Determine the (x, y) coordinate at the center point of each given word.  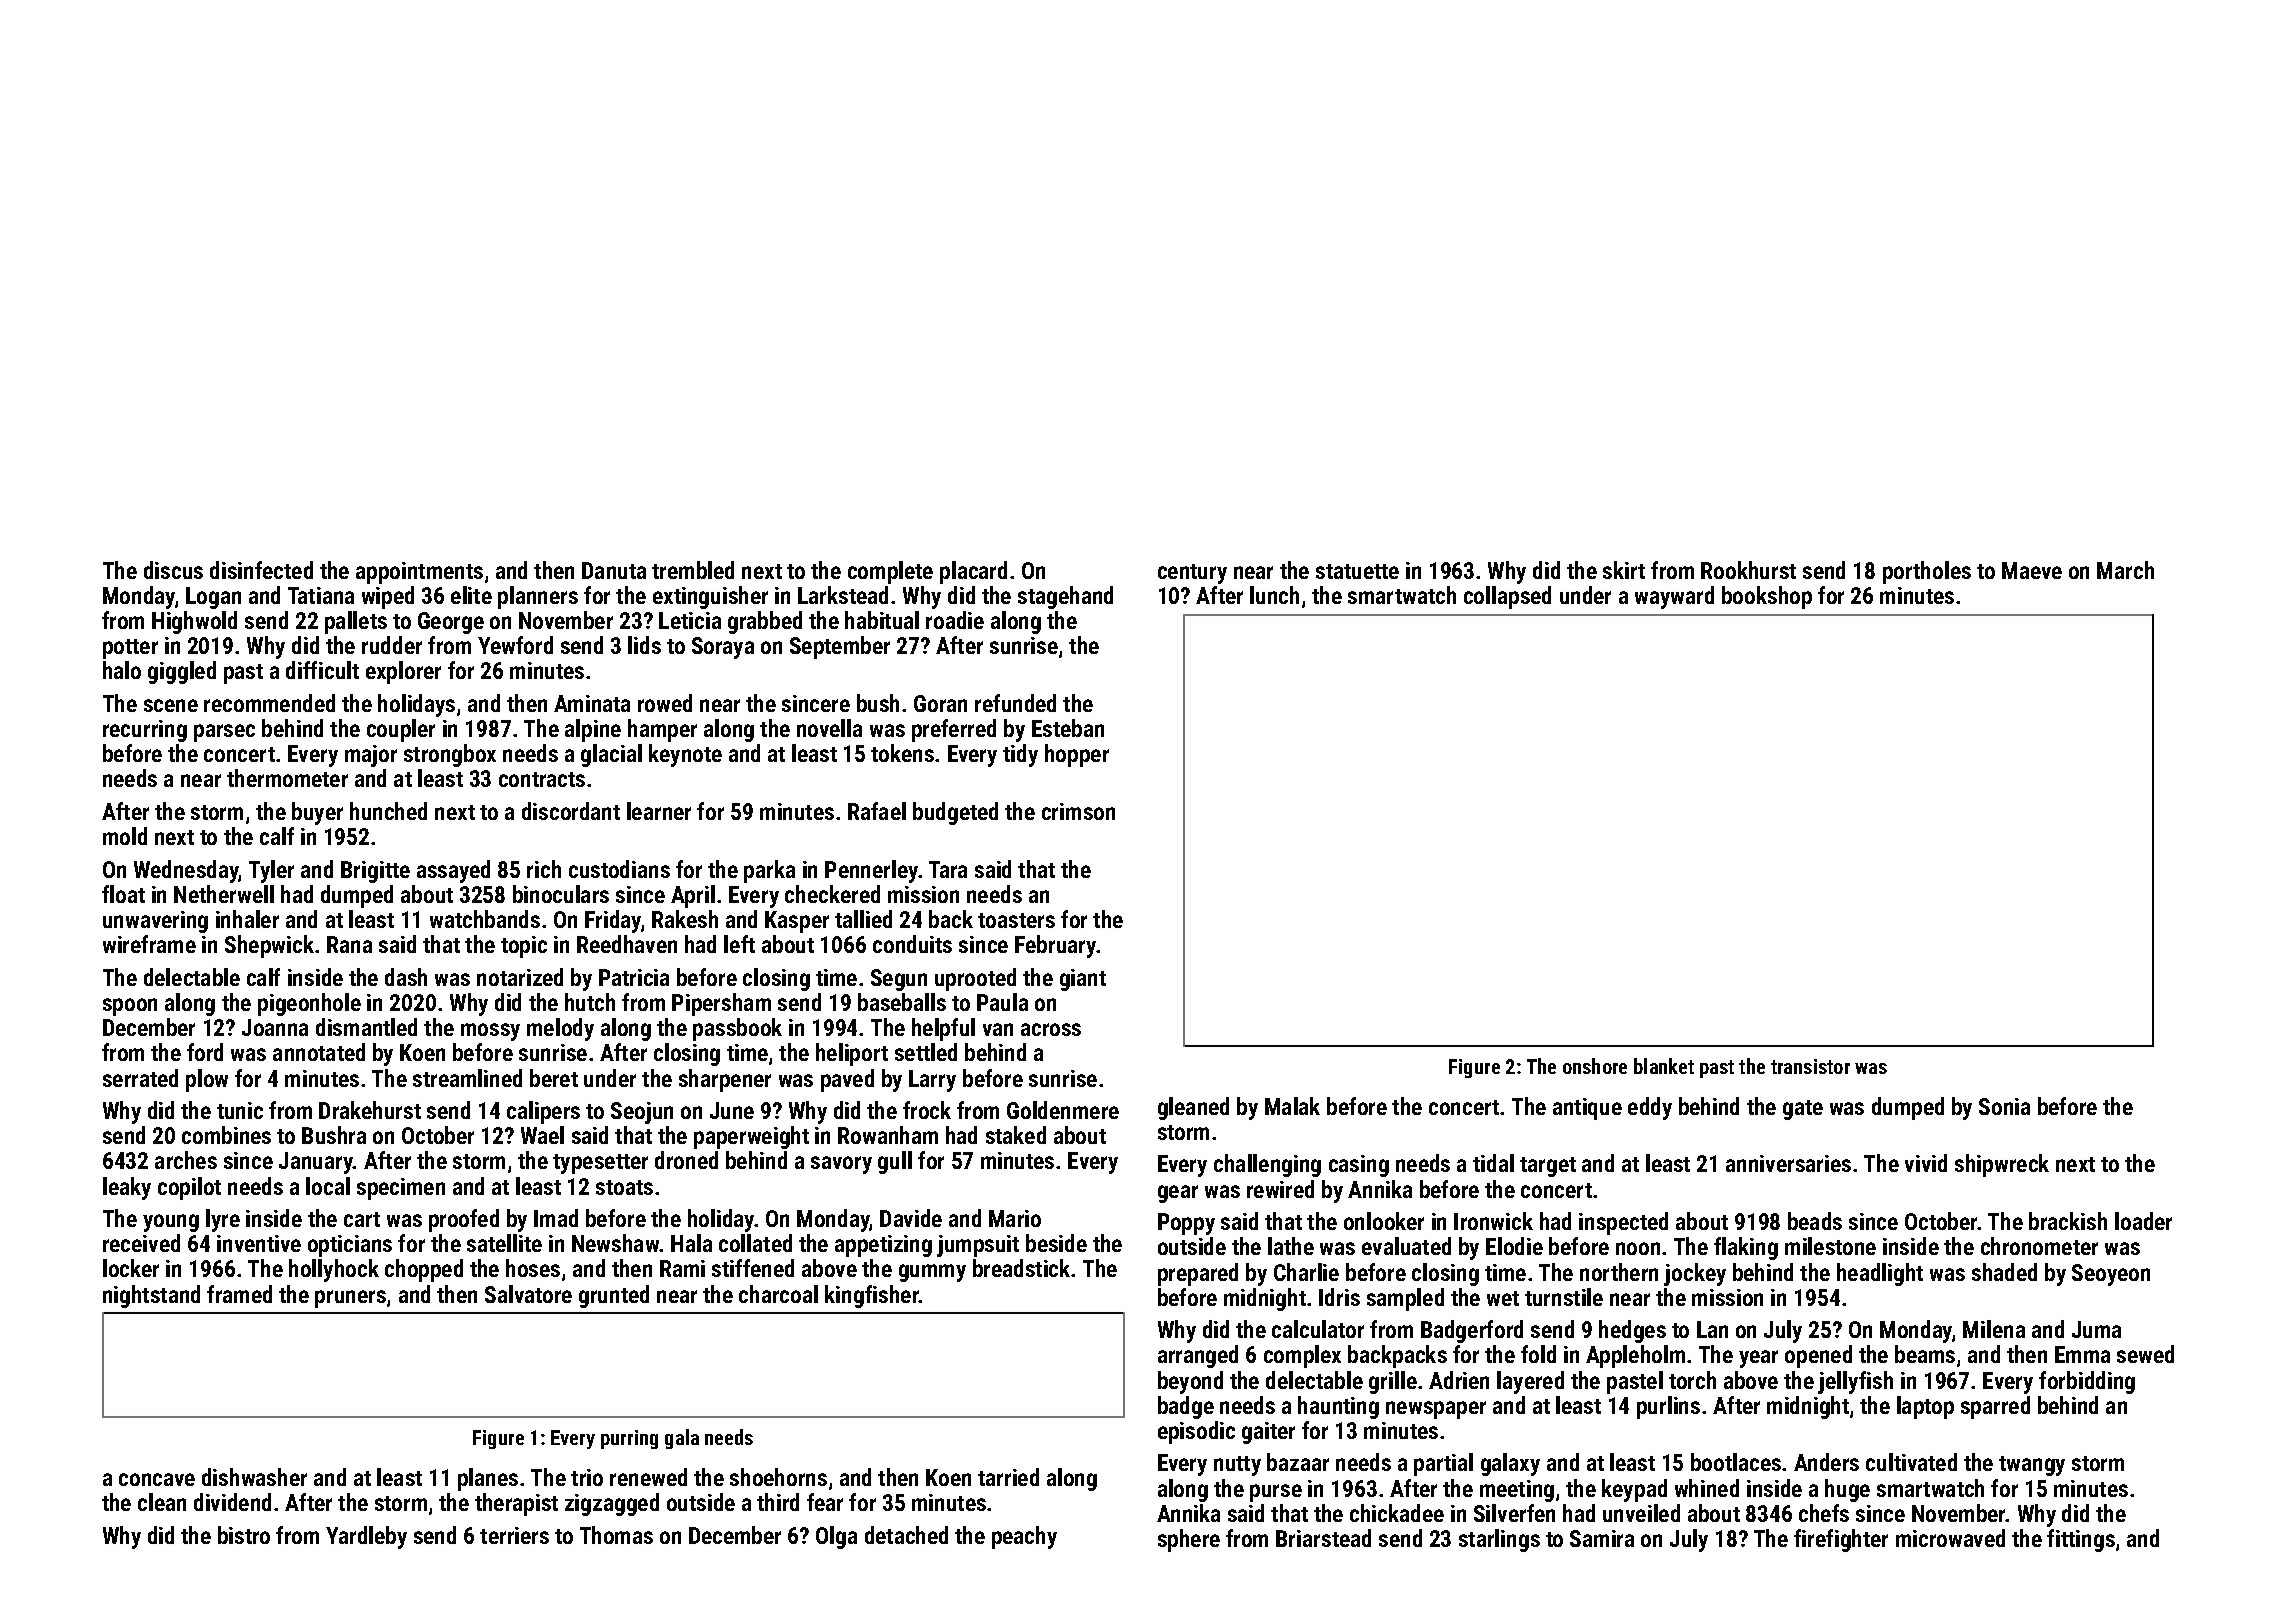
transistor (1810, 1066)
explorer (403, 672)
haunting (1338, 1407)
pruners (350, 1299)
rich (544, 869)
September (840, 647)
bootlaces (1736, 1462)
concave (157, 1479)
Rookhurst (1748, 570)
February (1056, 946)
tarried (1008, 1477)
